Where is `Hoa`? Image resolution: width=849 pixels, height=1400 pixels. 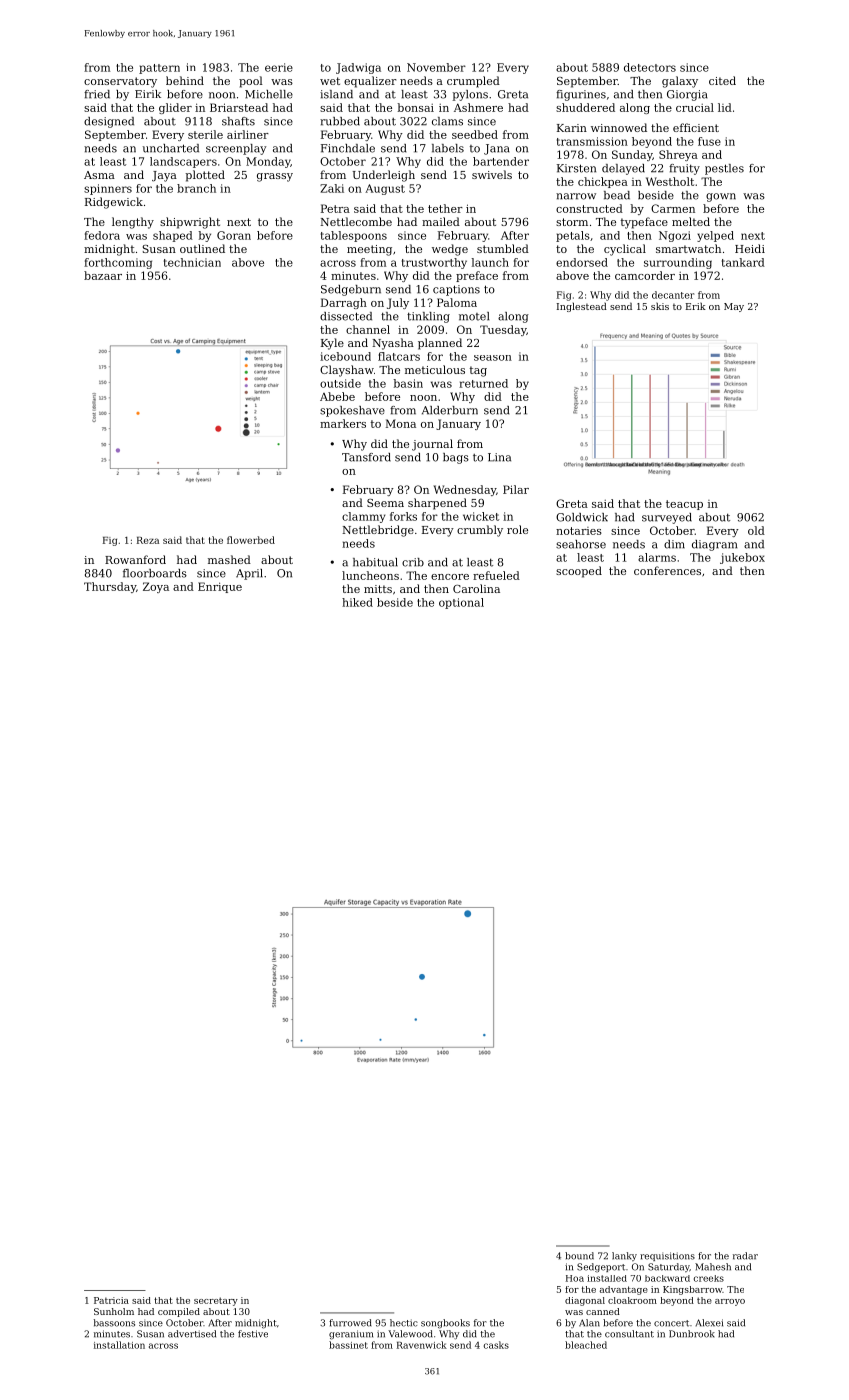
Hoa is located at coordinates (575, 1278).
